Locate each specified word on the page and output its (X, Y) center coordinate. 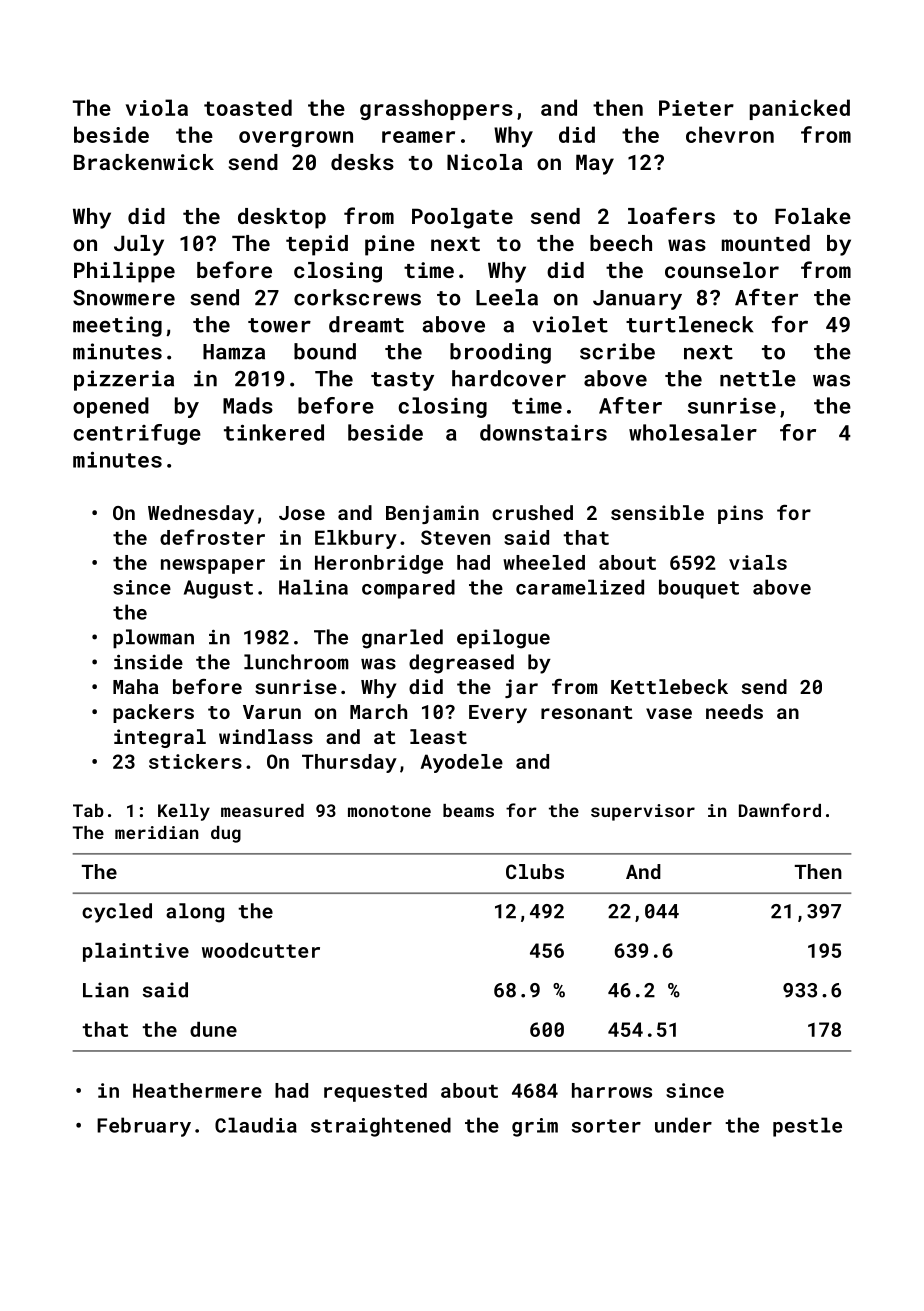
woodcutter (261, 950)
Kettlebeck (669, 686)
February (144, 1127)
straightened (381, 1127)
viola (157, 107)
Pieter (696, 108)
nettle (758, 378)
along (195, 913)
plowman (153, 639)
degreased (461, 664)
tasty (402, 381)
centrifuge (137, 434)
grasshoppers (436, 109)
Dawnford (780, 810)
